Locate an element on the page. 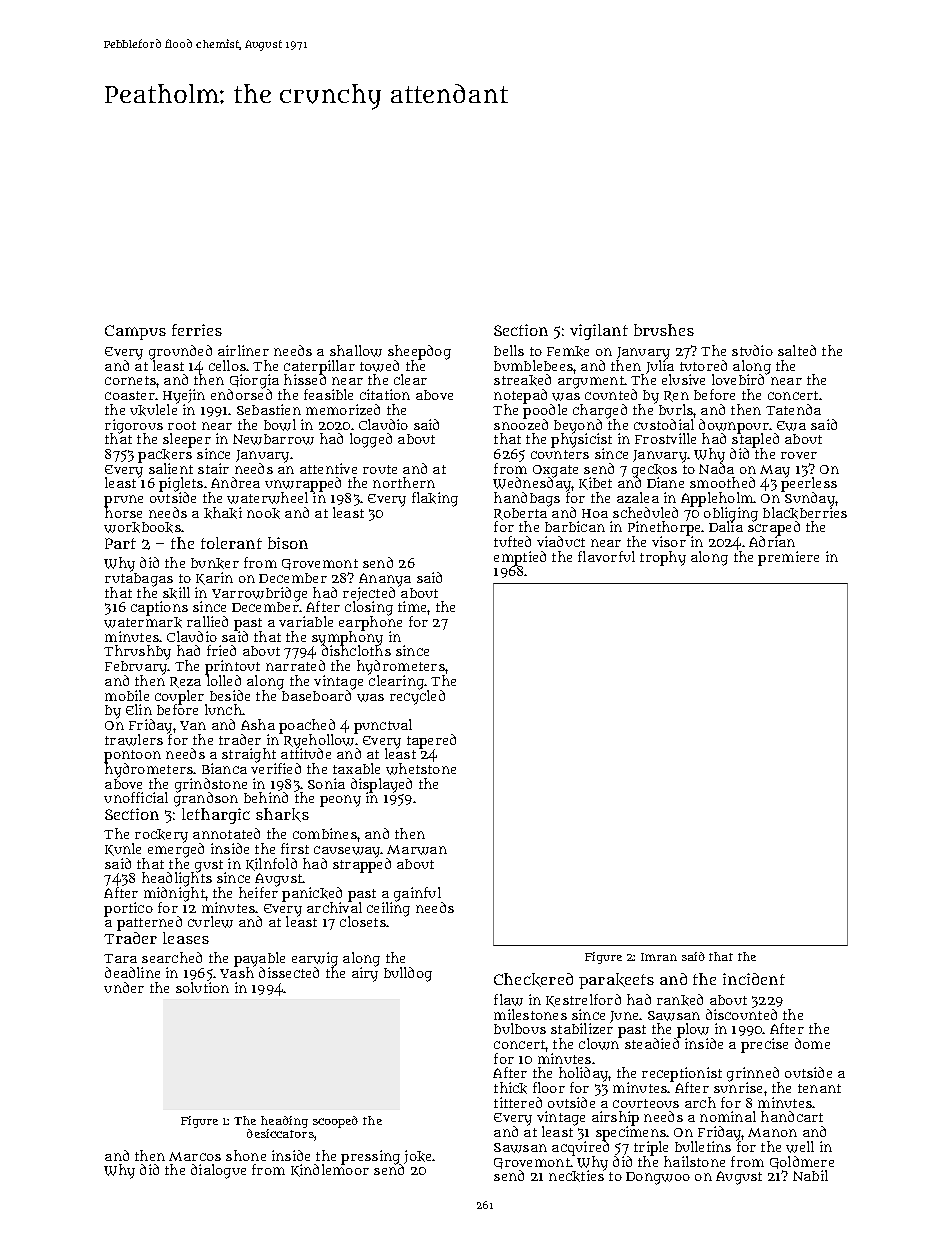  Kindlemoor is located at coordinates (330, 1170).
